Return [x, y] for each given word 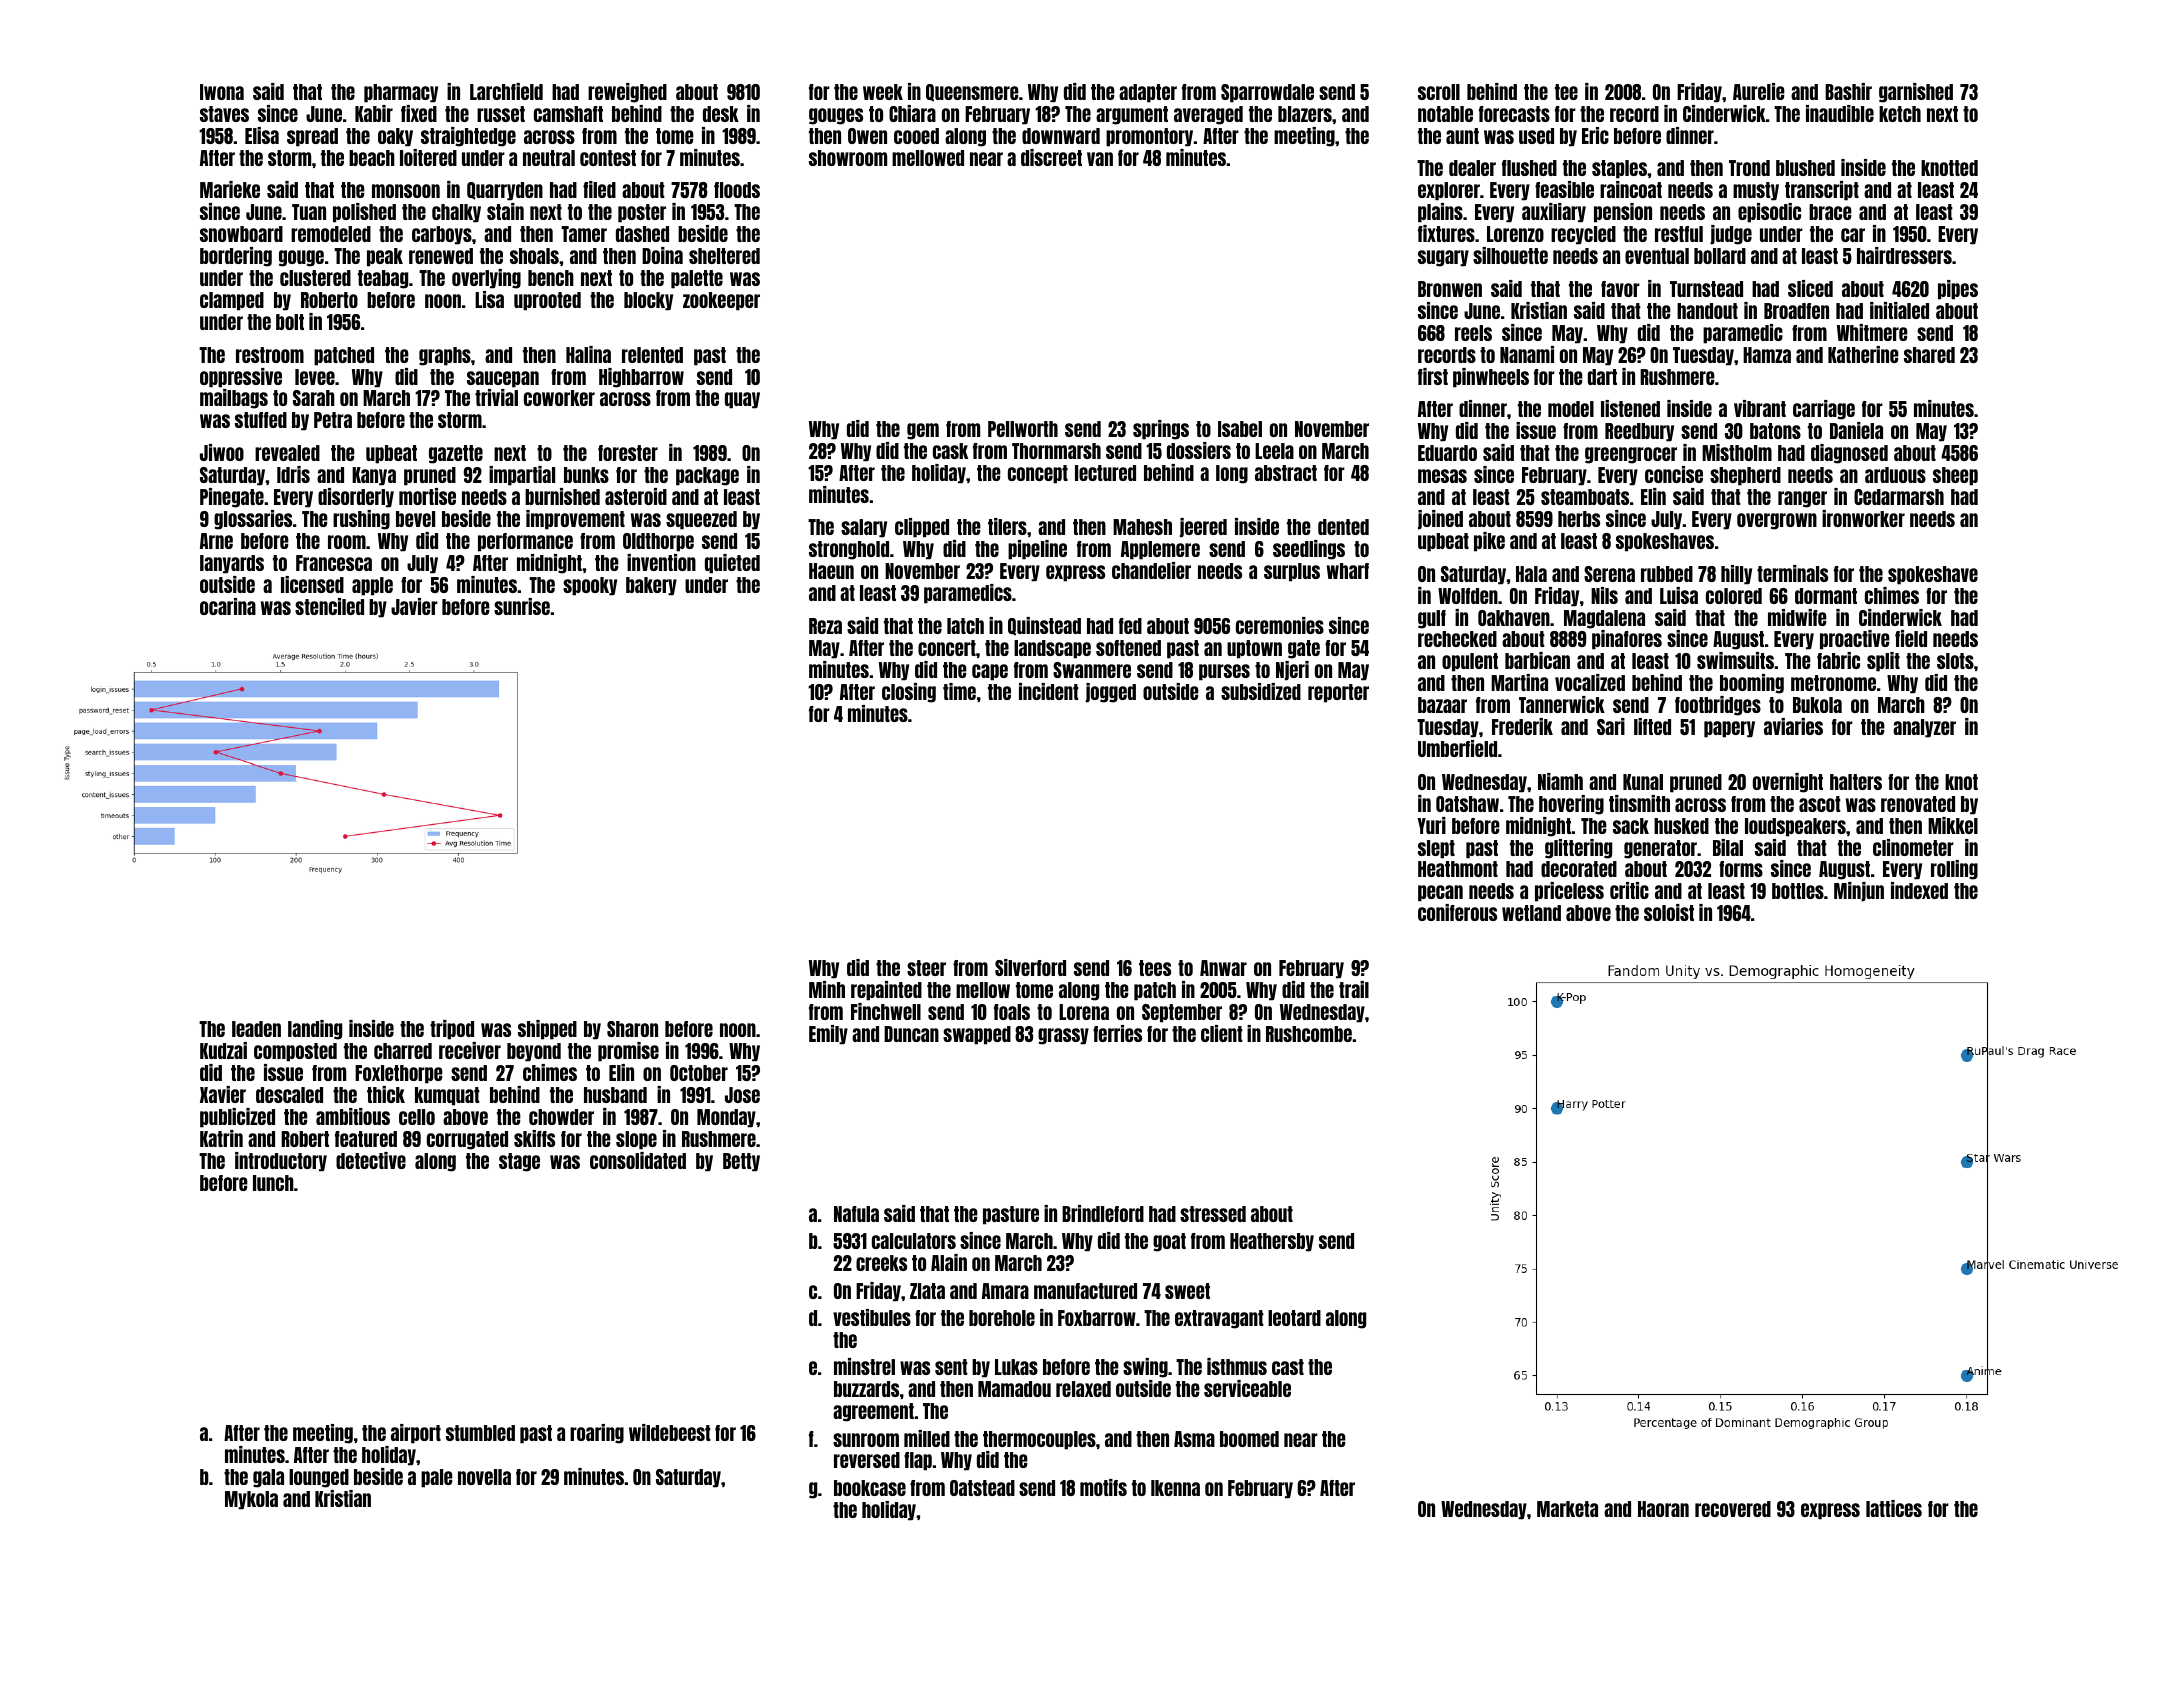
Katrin [221, 1138]
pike [1489, 542]
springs [1161, 430]
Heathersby [1272, 1242]
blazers [1305, 114]
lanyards [232, 564]
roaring [597, 1434]
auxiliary [1554, 213]
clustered [315, 278]
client [1222, 1033]
